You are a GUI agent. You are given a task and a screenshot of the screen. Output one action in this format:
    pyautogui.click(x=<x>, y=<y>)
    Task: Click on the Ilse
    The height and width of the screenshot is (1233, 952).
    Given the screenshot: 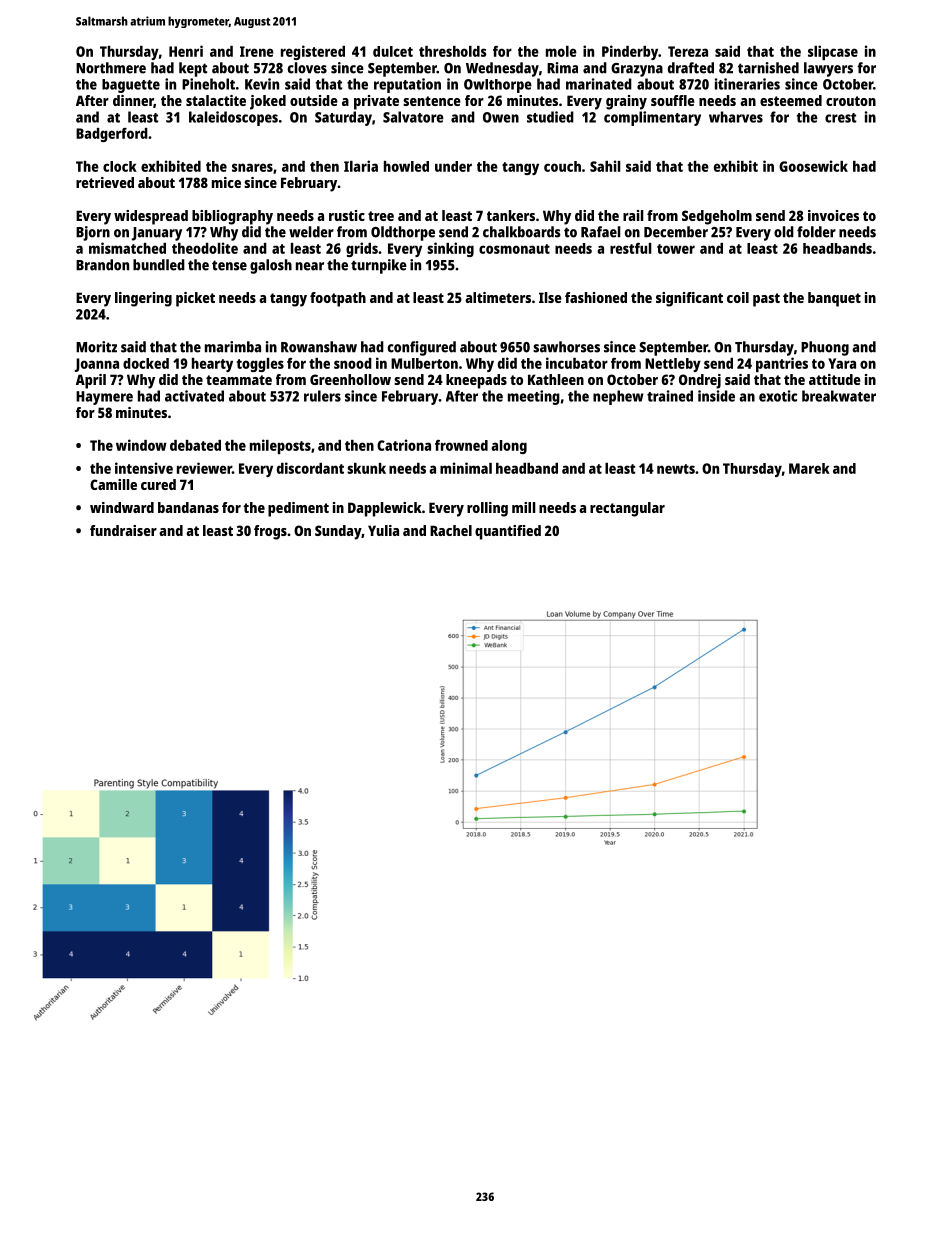 What is the action you would take?
    pyautogui.click(x=550, y=297)
